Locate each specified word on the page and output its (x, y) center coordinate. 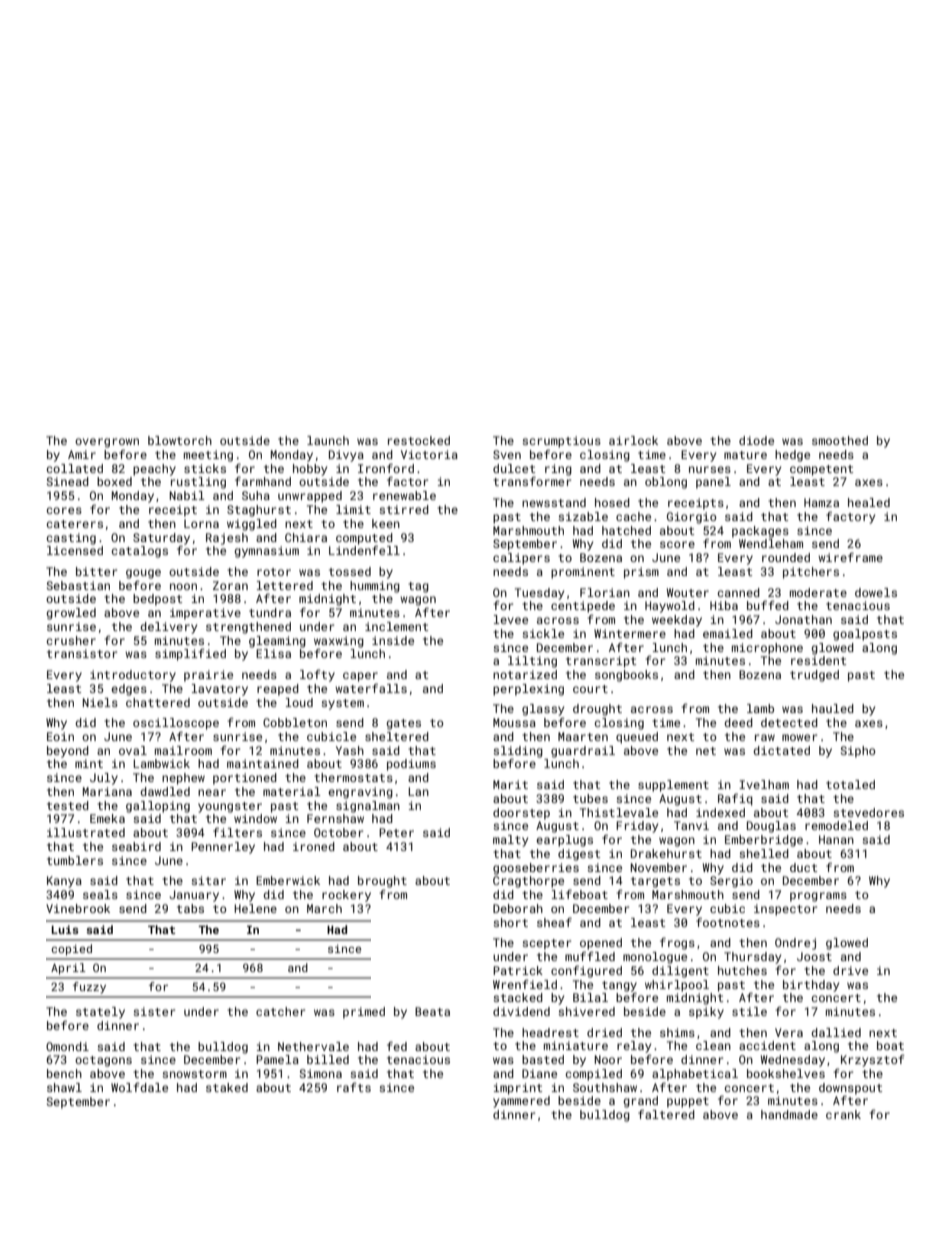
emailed (728, 633)
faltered (666, 1114)
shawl (64, 1087)
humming (375, 587)
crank (843, 1114)
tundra (270, 612)
